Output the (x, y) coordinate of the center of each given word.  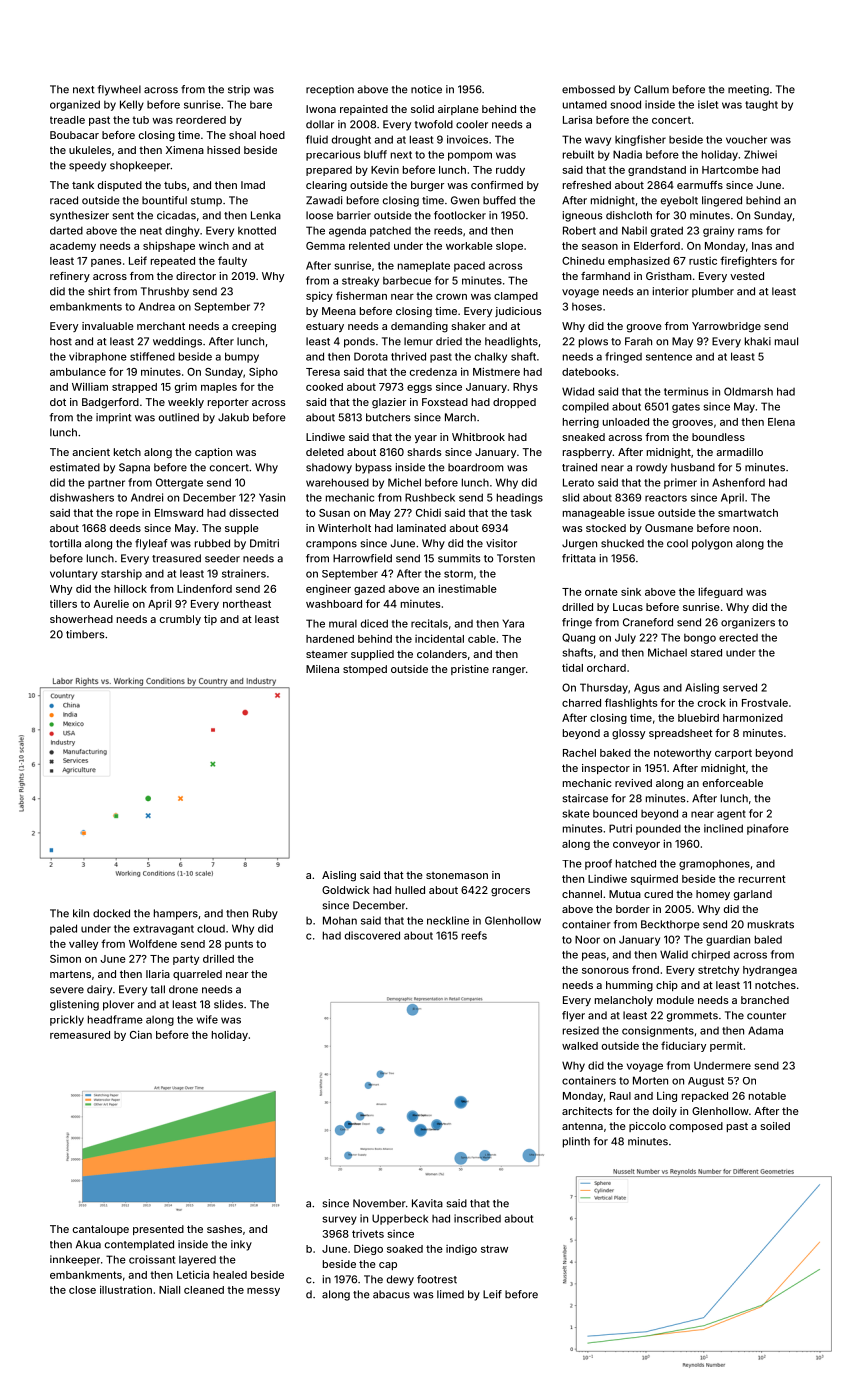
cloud (211, 928)
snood (625, 104)
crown (451, 297)
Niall (169, 1290)
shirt (99, 291)
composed (696, 1127)
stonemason (457, 875)
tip (210, 620)
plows (593, 342)
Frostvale (765, 703)
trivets (368, 1234)
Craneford (648, 622)
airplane (458, 110)
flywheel (119, 90)
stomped (365, 670)
